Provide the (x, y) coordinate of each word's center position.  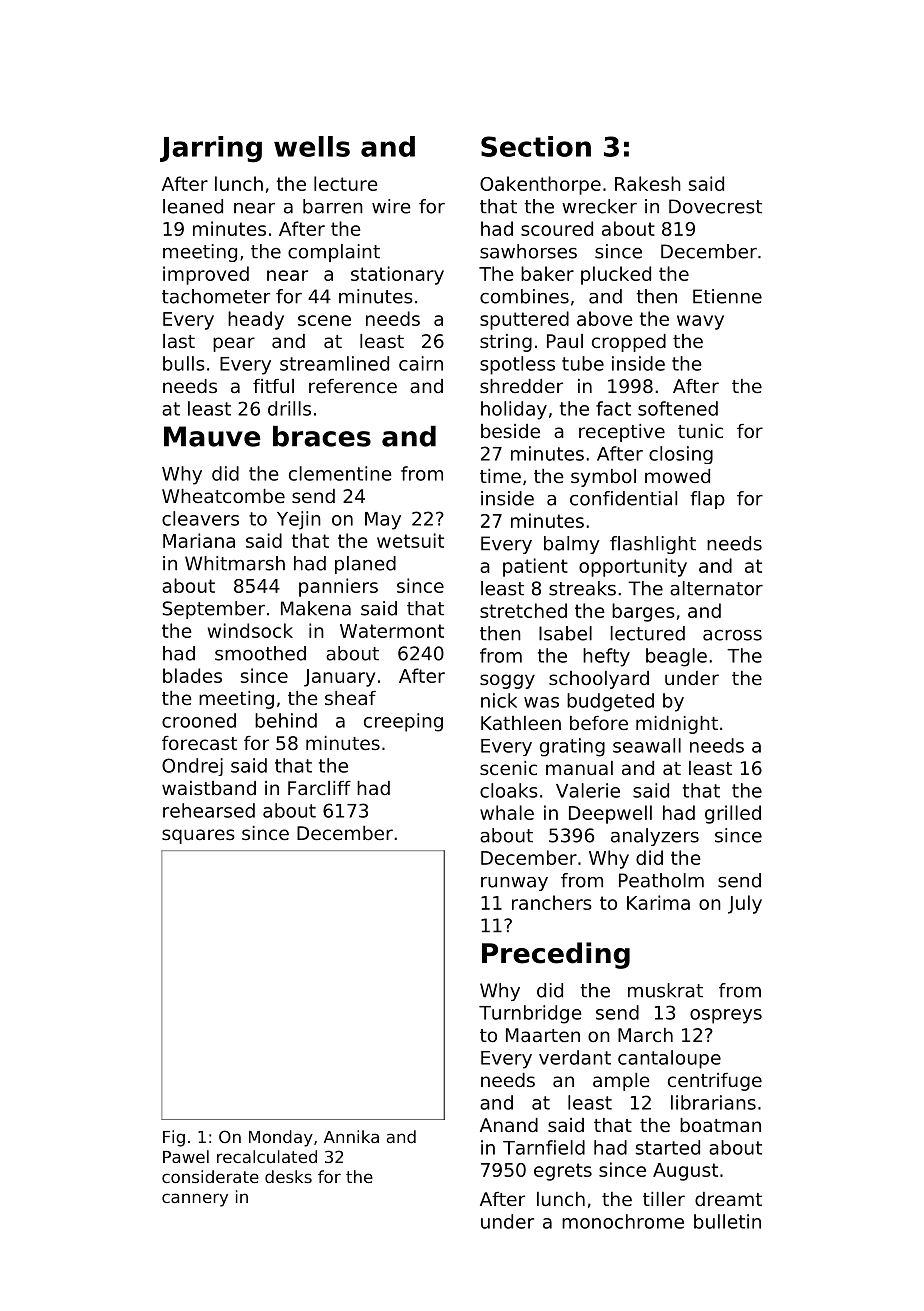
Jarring (211, 149)
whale (507, 812)
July (745, 904)
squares (198, 836)
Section (536, 146)
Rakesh (648, 183)
